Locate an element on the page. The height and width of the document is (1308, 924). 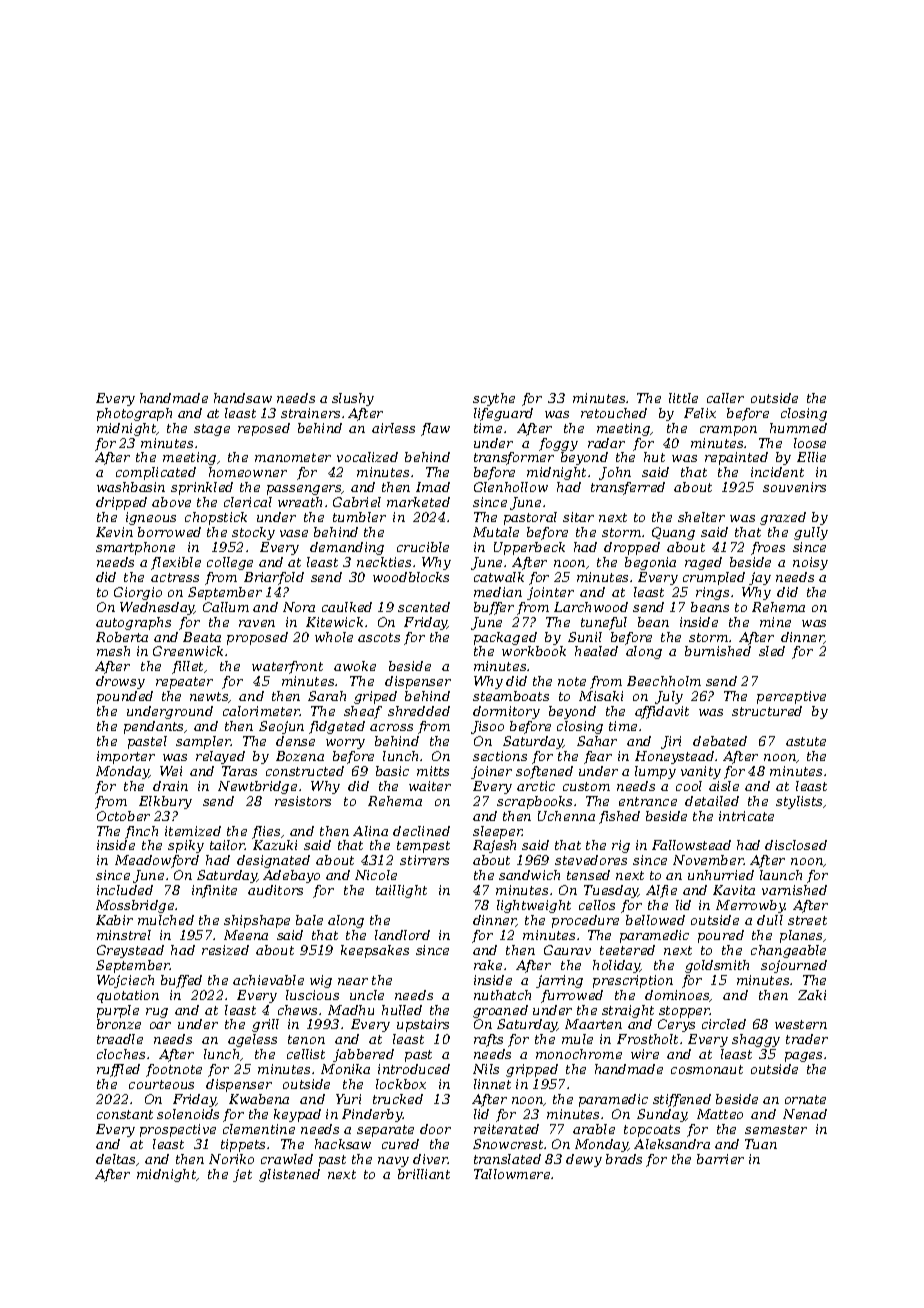
Beechholm is located at coordinates (664, 681).
